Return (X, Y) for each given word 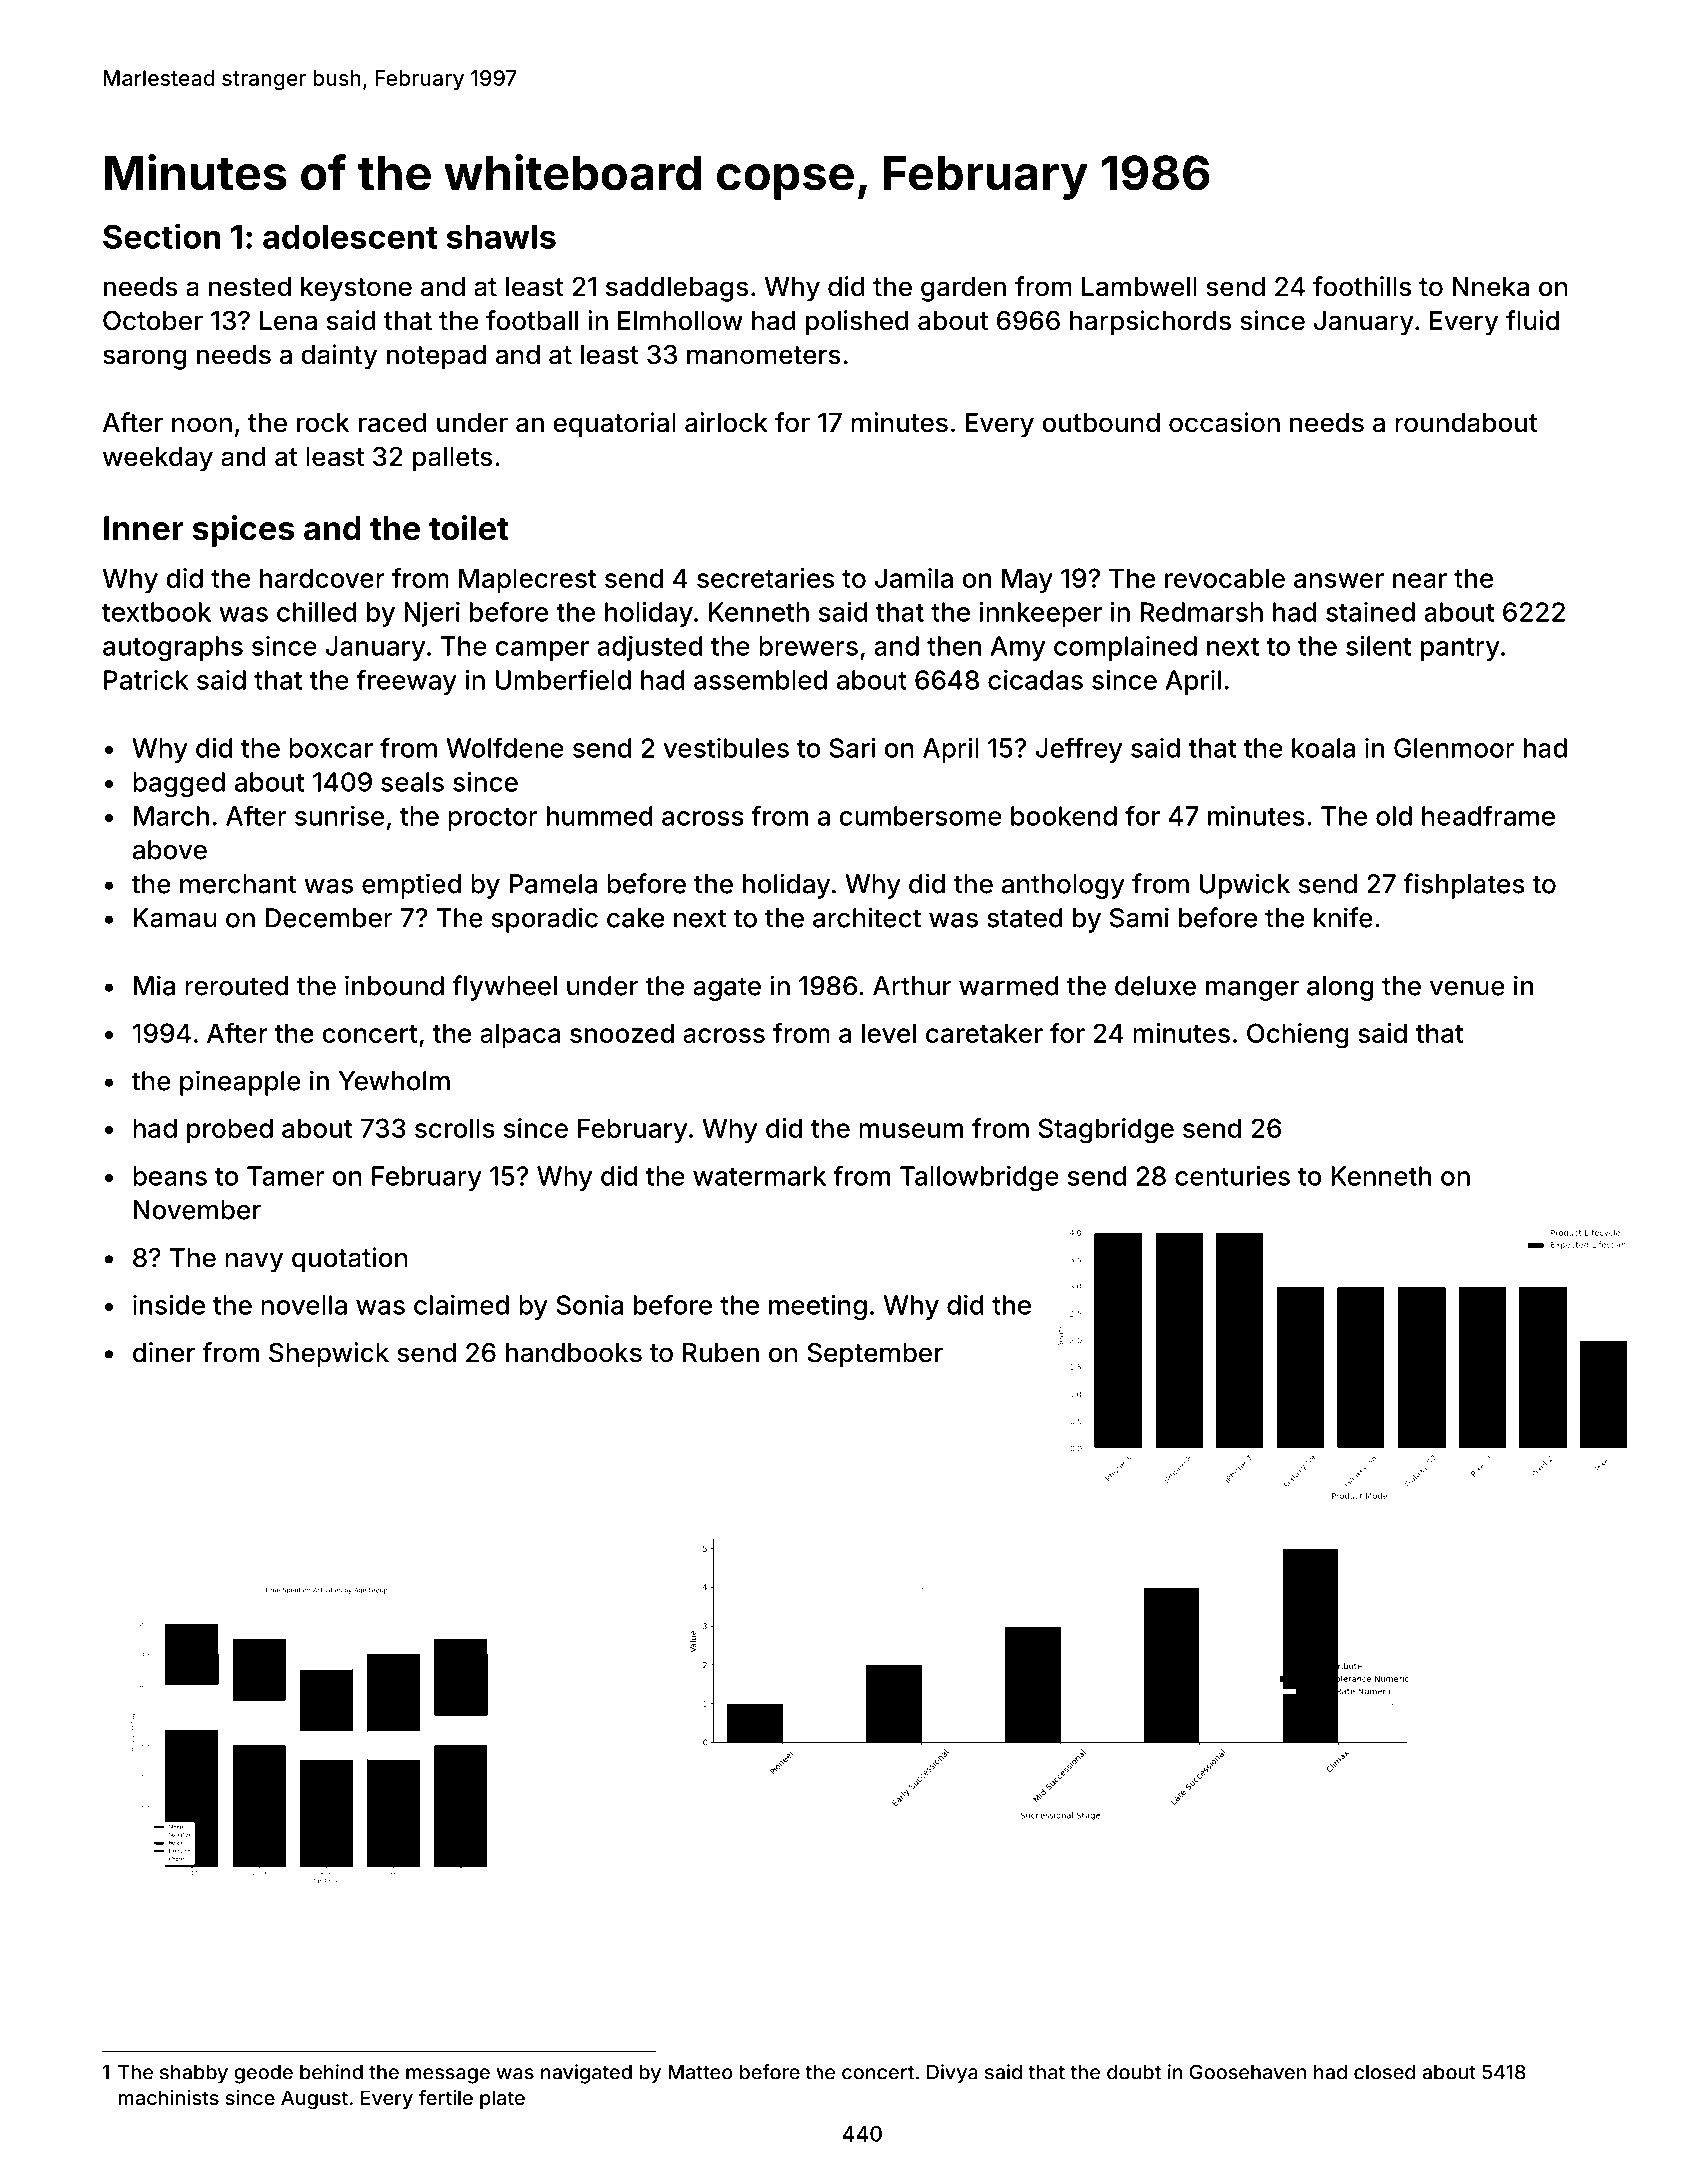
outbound (1101, 423)
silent (1378, 646)
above (170, 850)
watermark (759, 1176)
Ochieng (1298, 1036)
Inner (144, 528)
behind (331, 2072)
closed (1384, 2072)
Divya (952, 2074)
